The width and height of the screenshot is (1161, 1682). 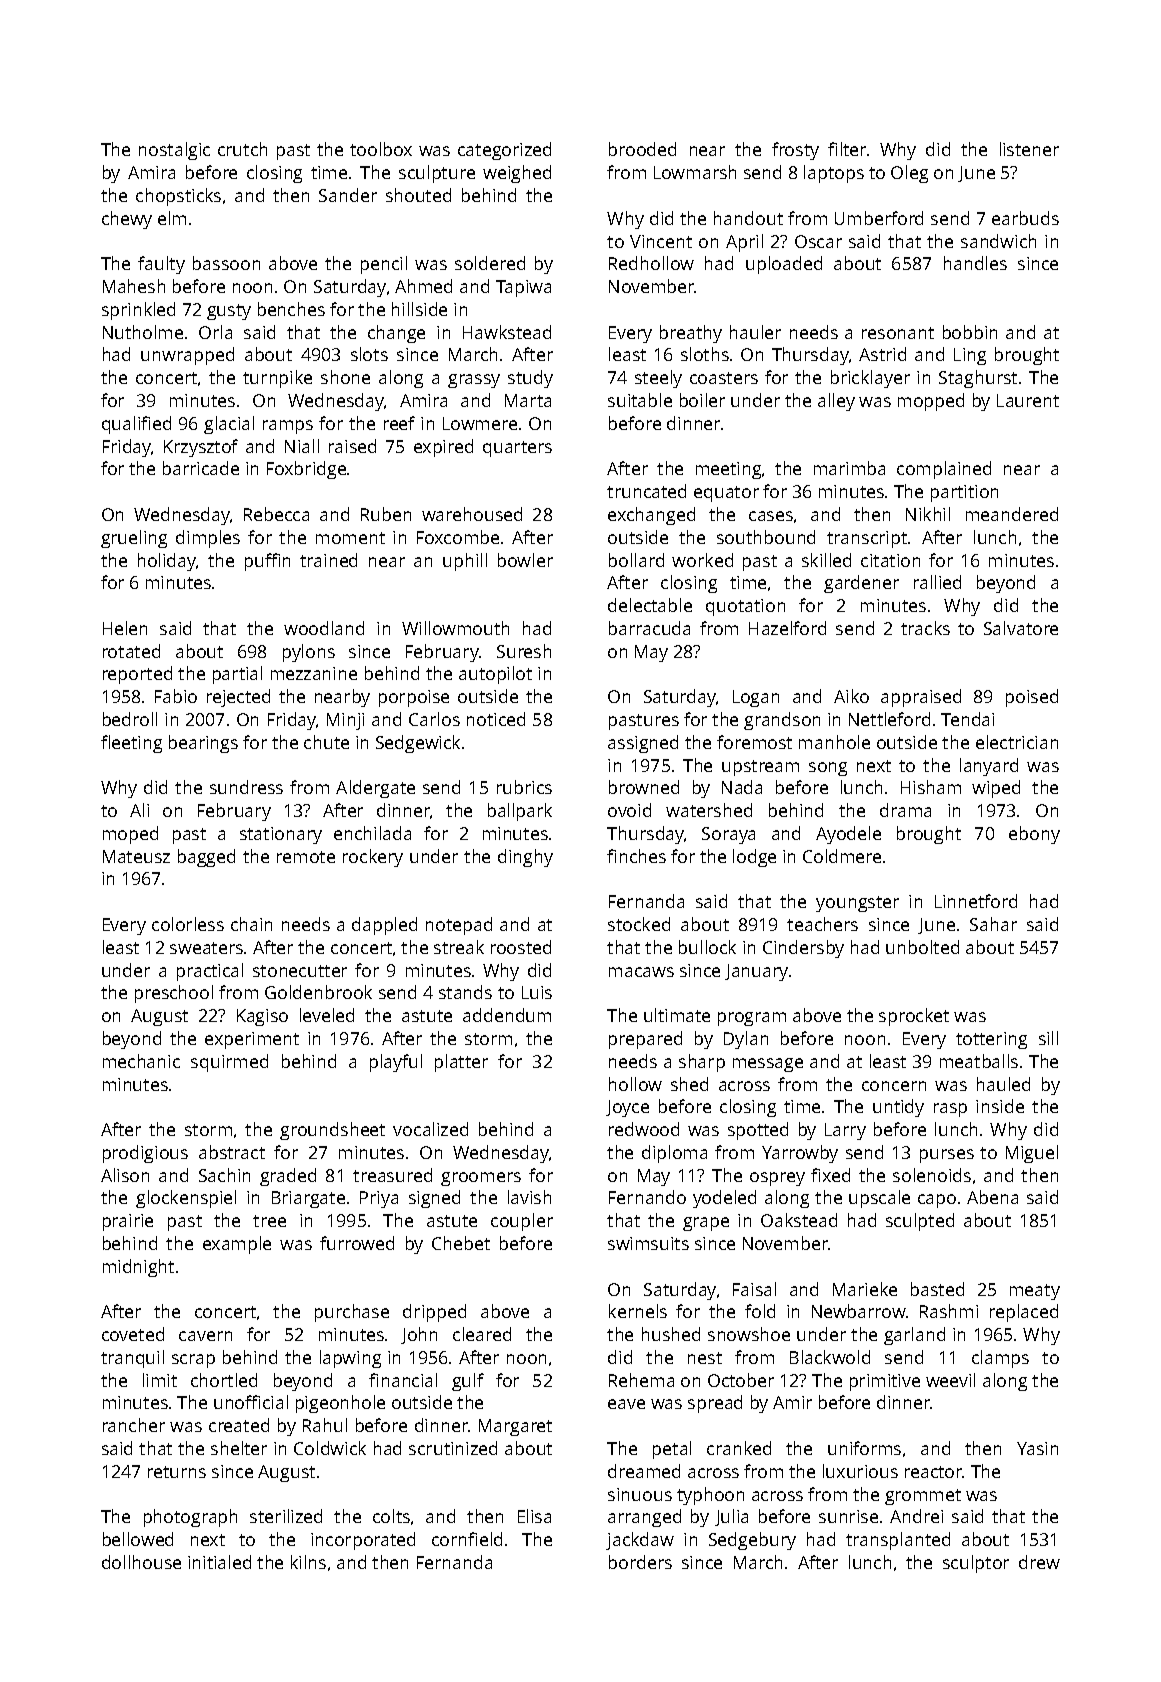 I want to click on kilns, so click(x=308, y=1562).
